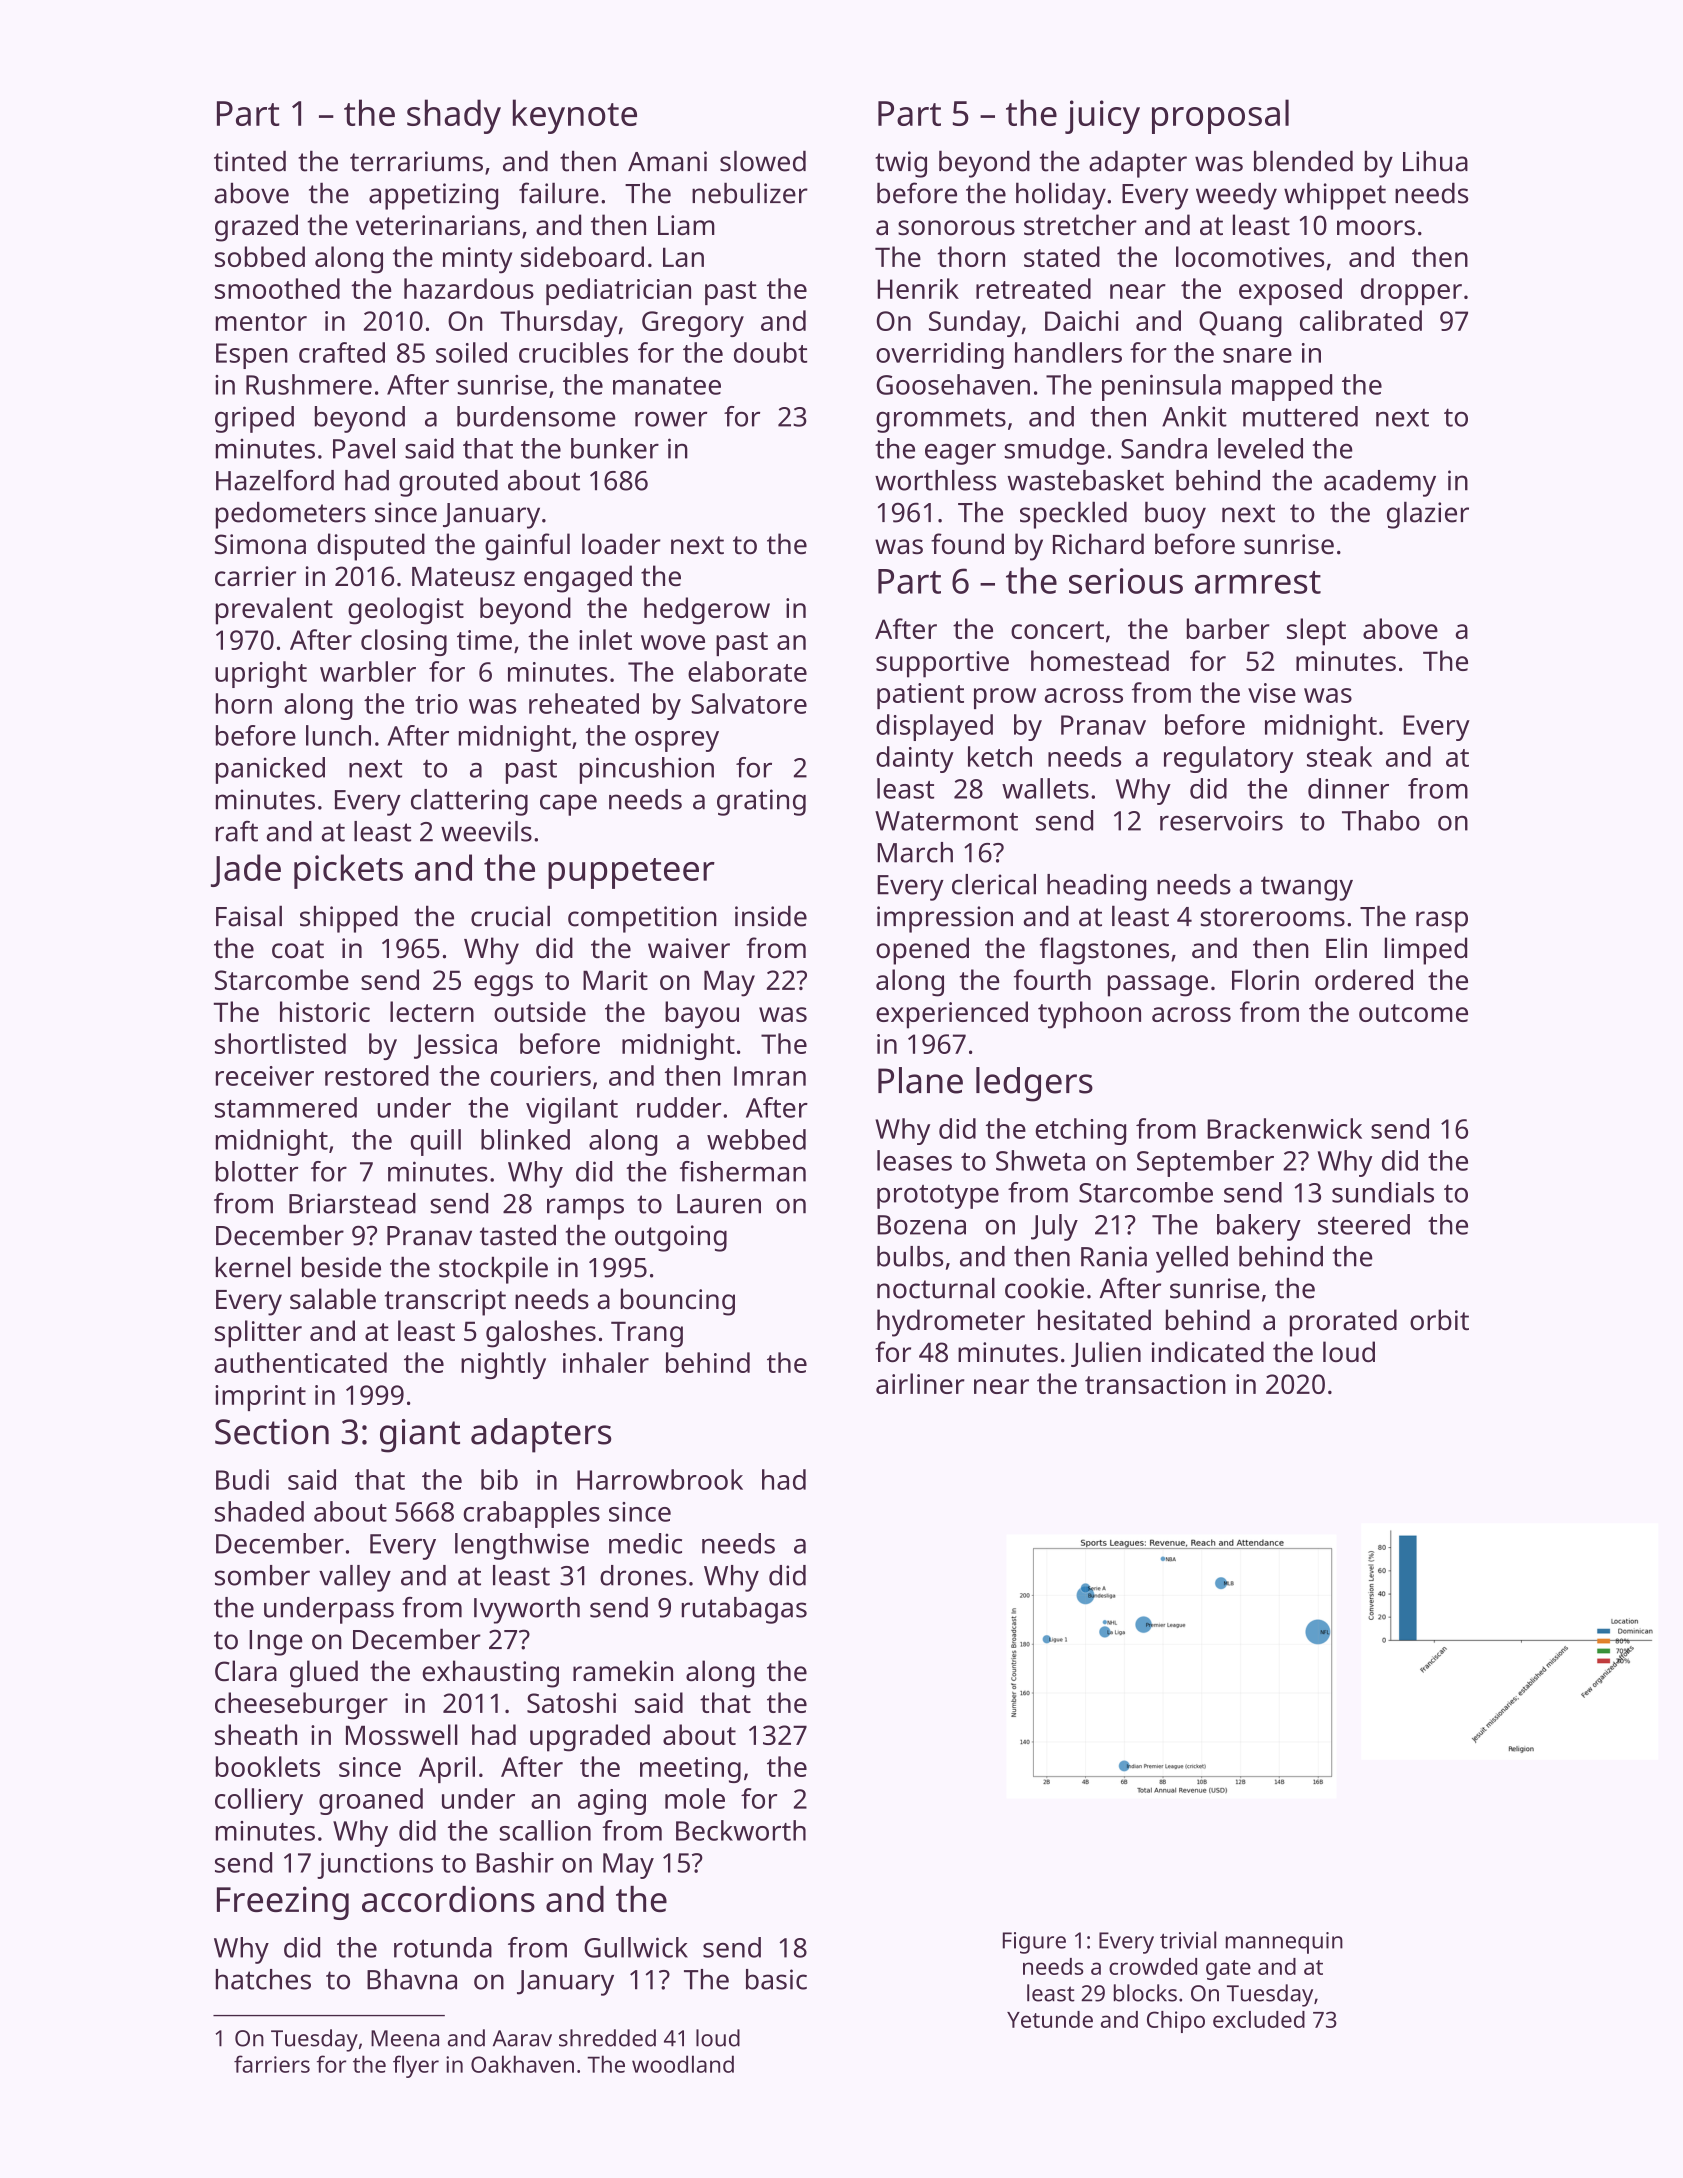 The height and width of the document is (2178, 1683). Describe the element at coordinates (1228, 628) in the document. I see `barber` at that location.
